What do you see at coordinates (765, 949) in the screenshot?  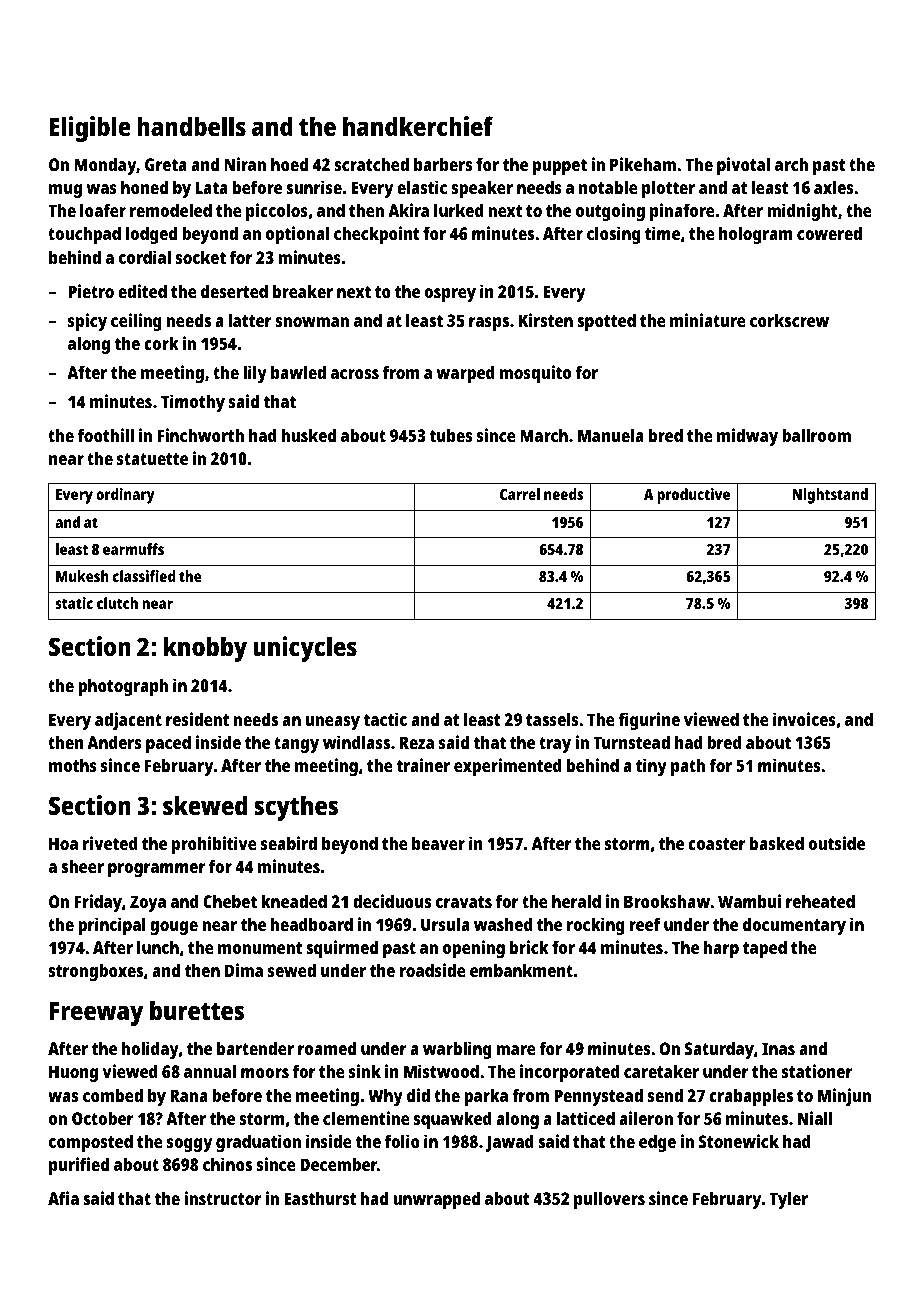 I see `taped` at bounding box center [765, 949].
